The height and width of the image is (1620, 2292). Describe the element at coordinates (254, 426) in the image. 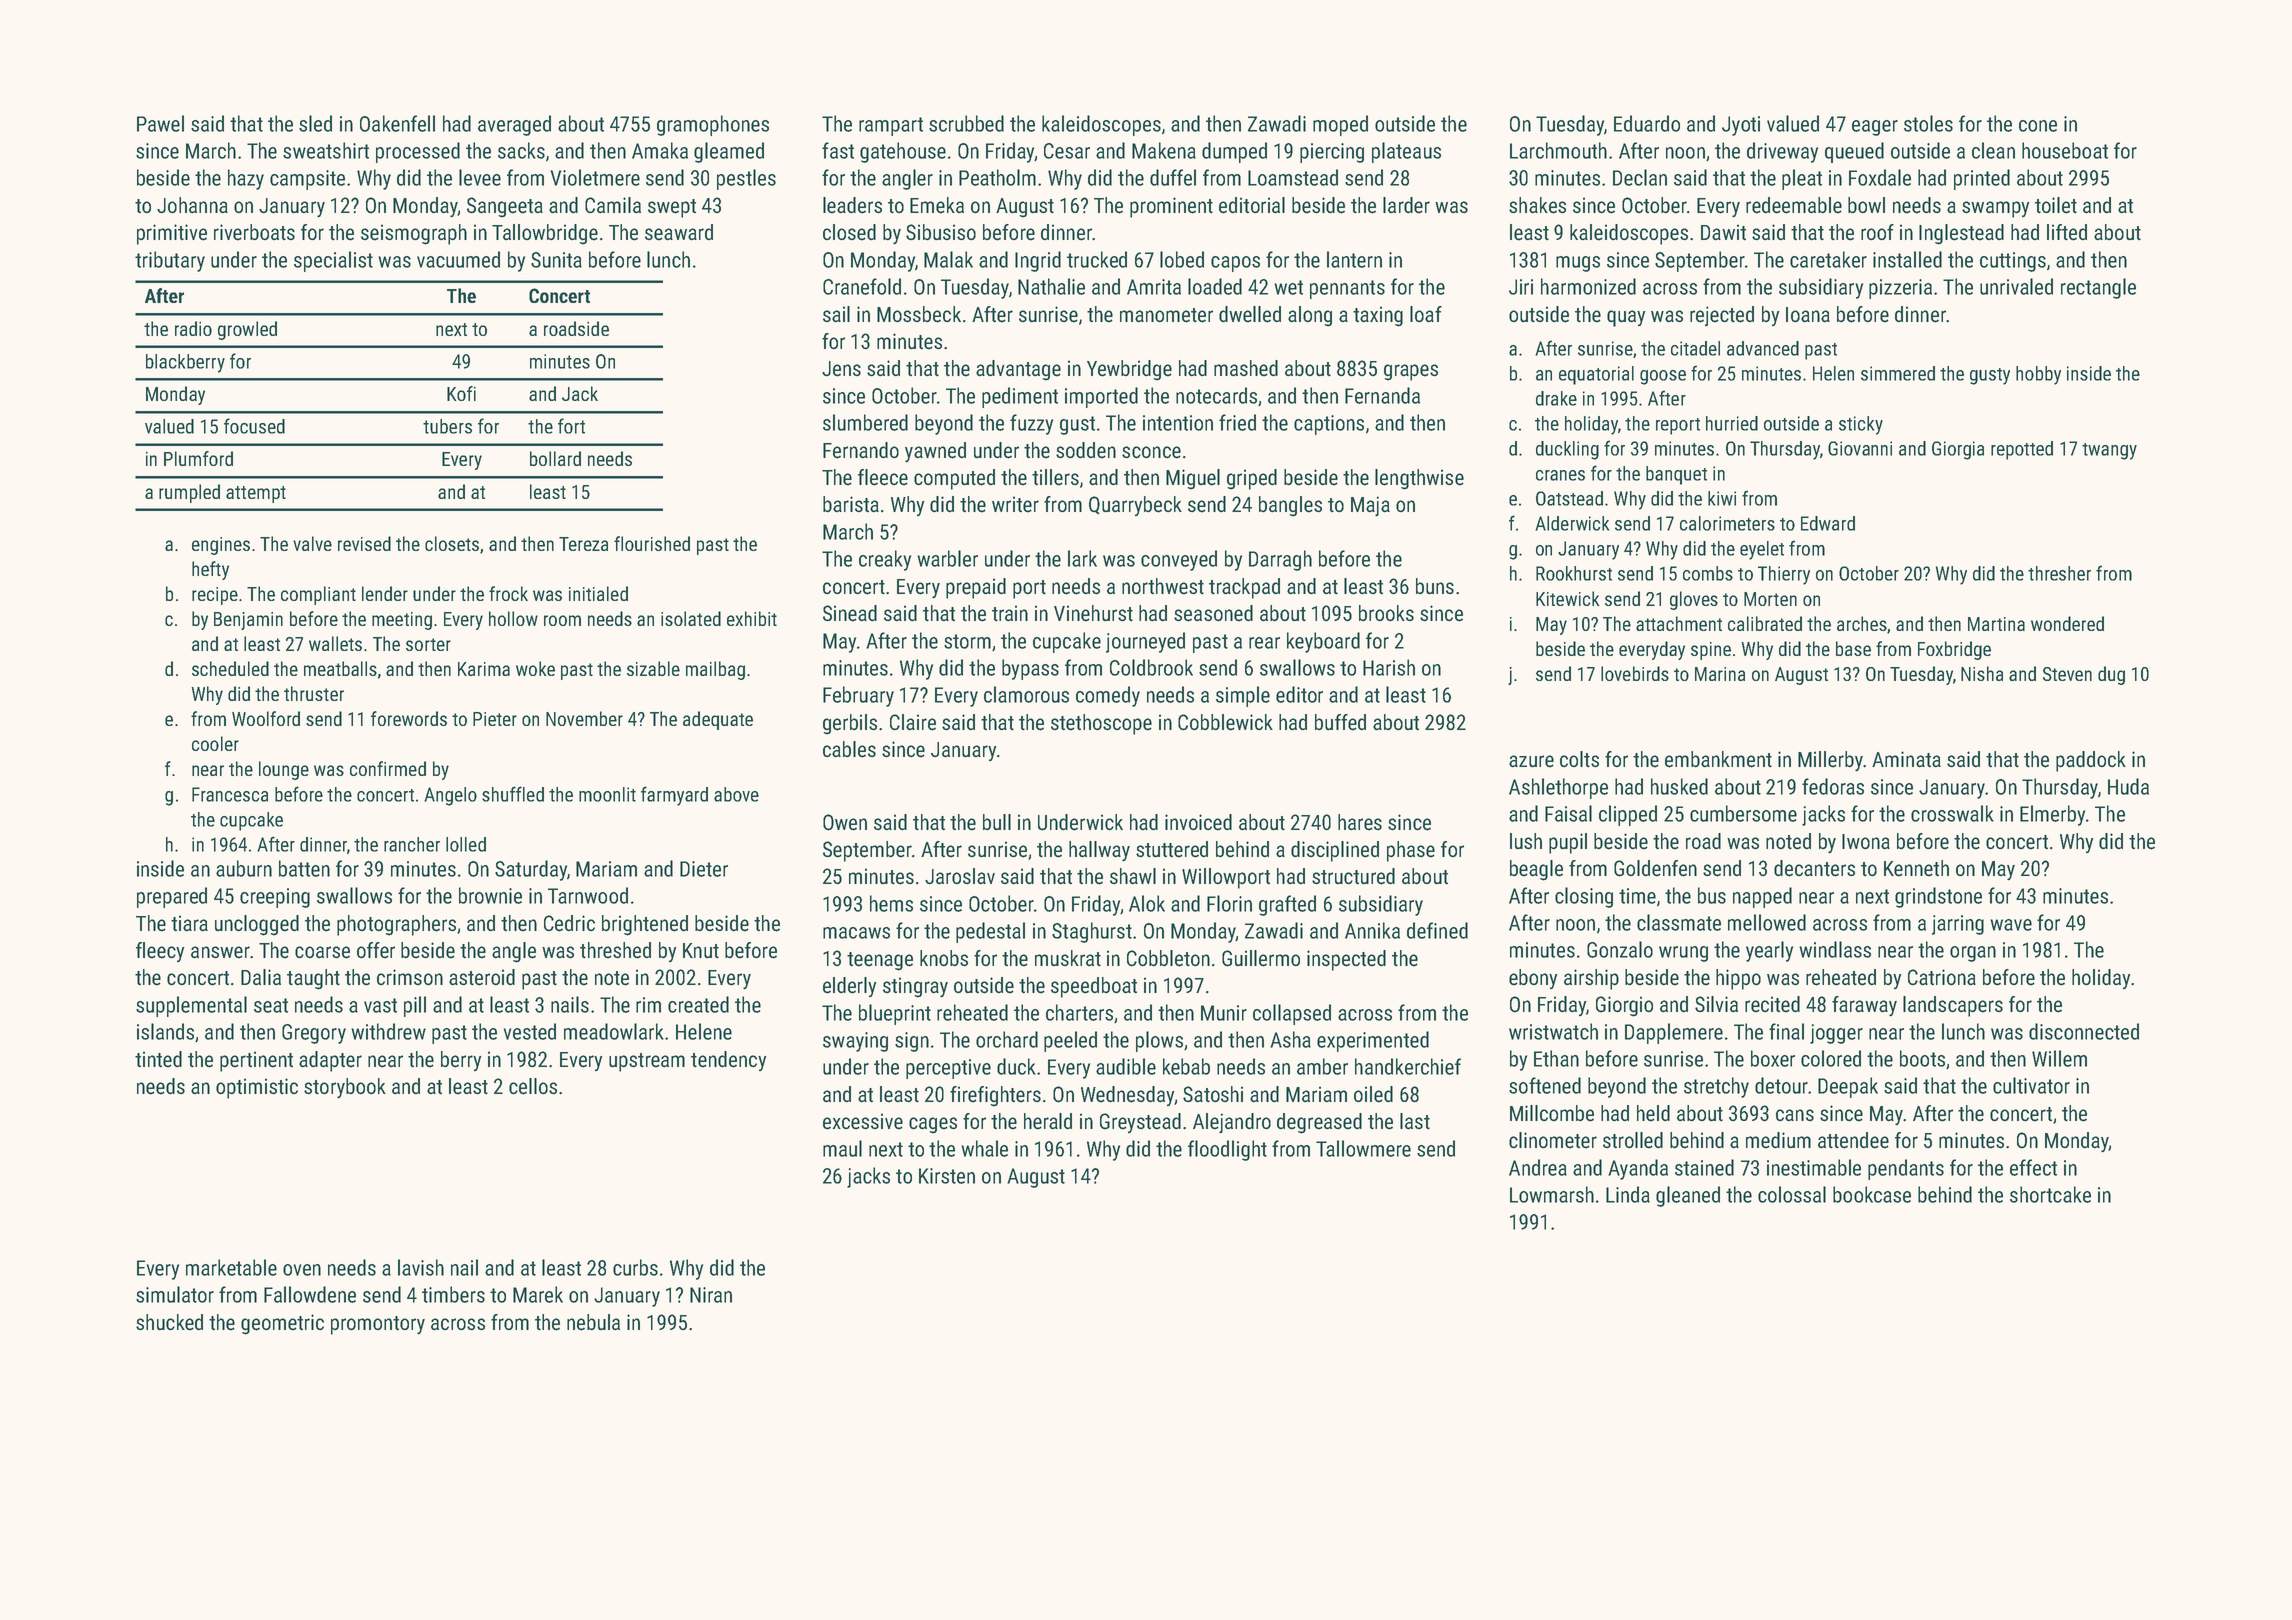

I see `focused` at that location.
